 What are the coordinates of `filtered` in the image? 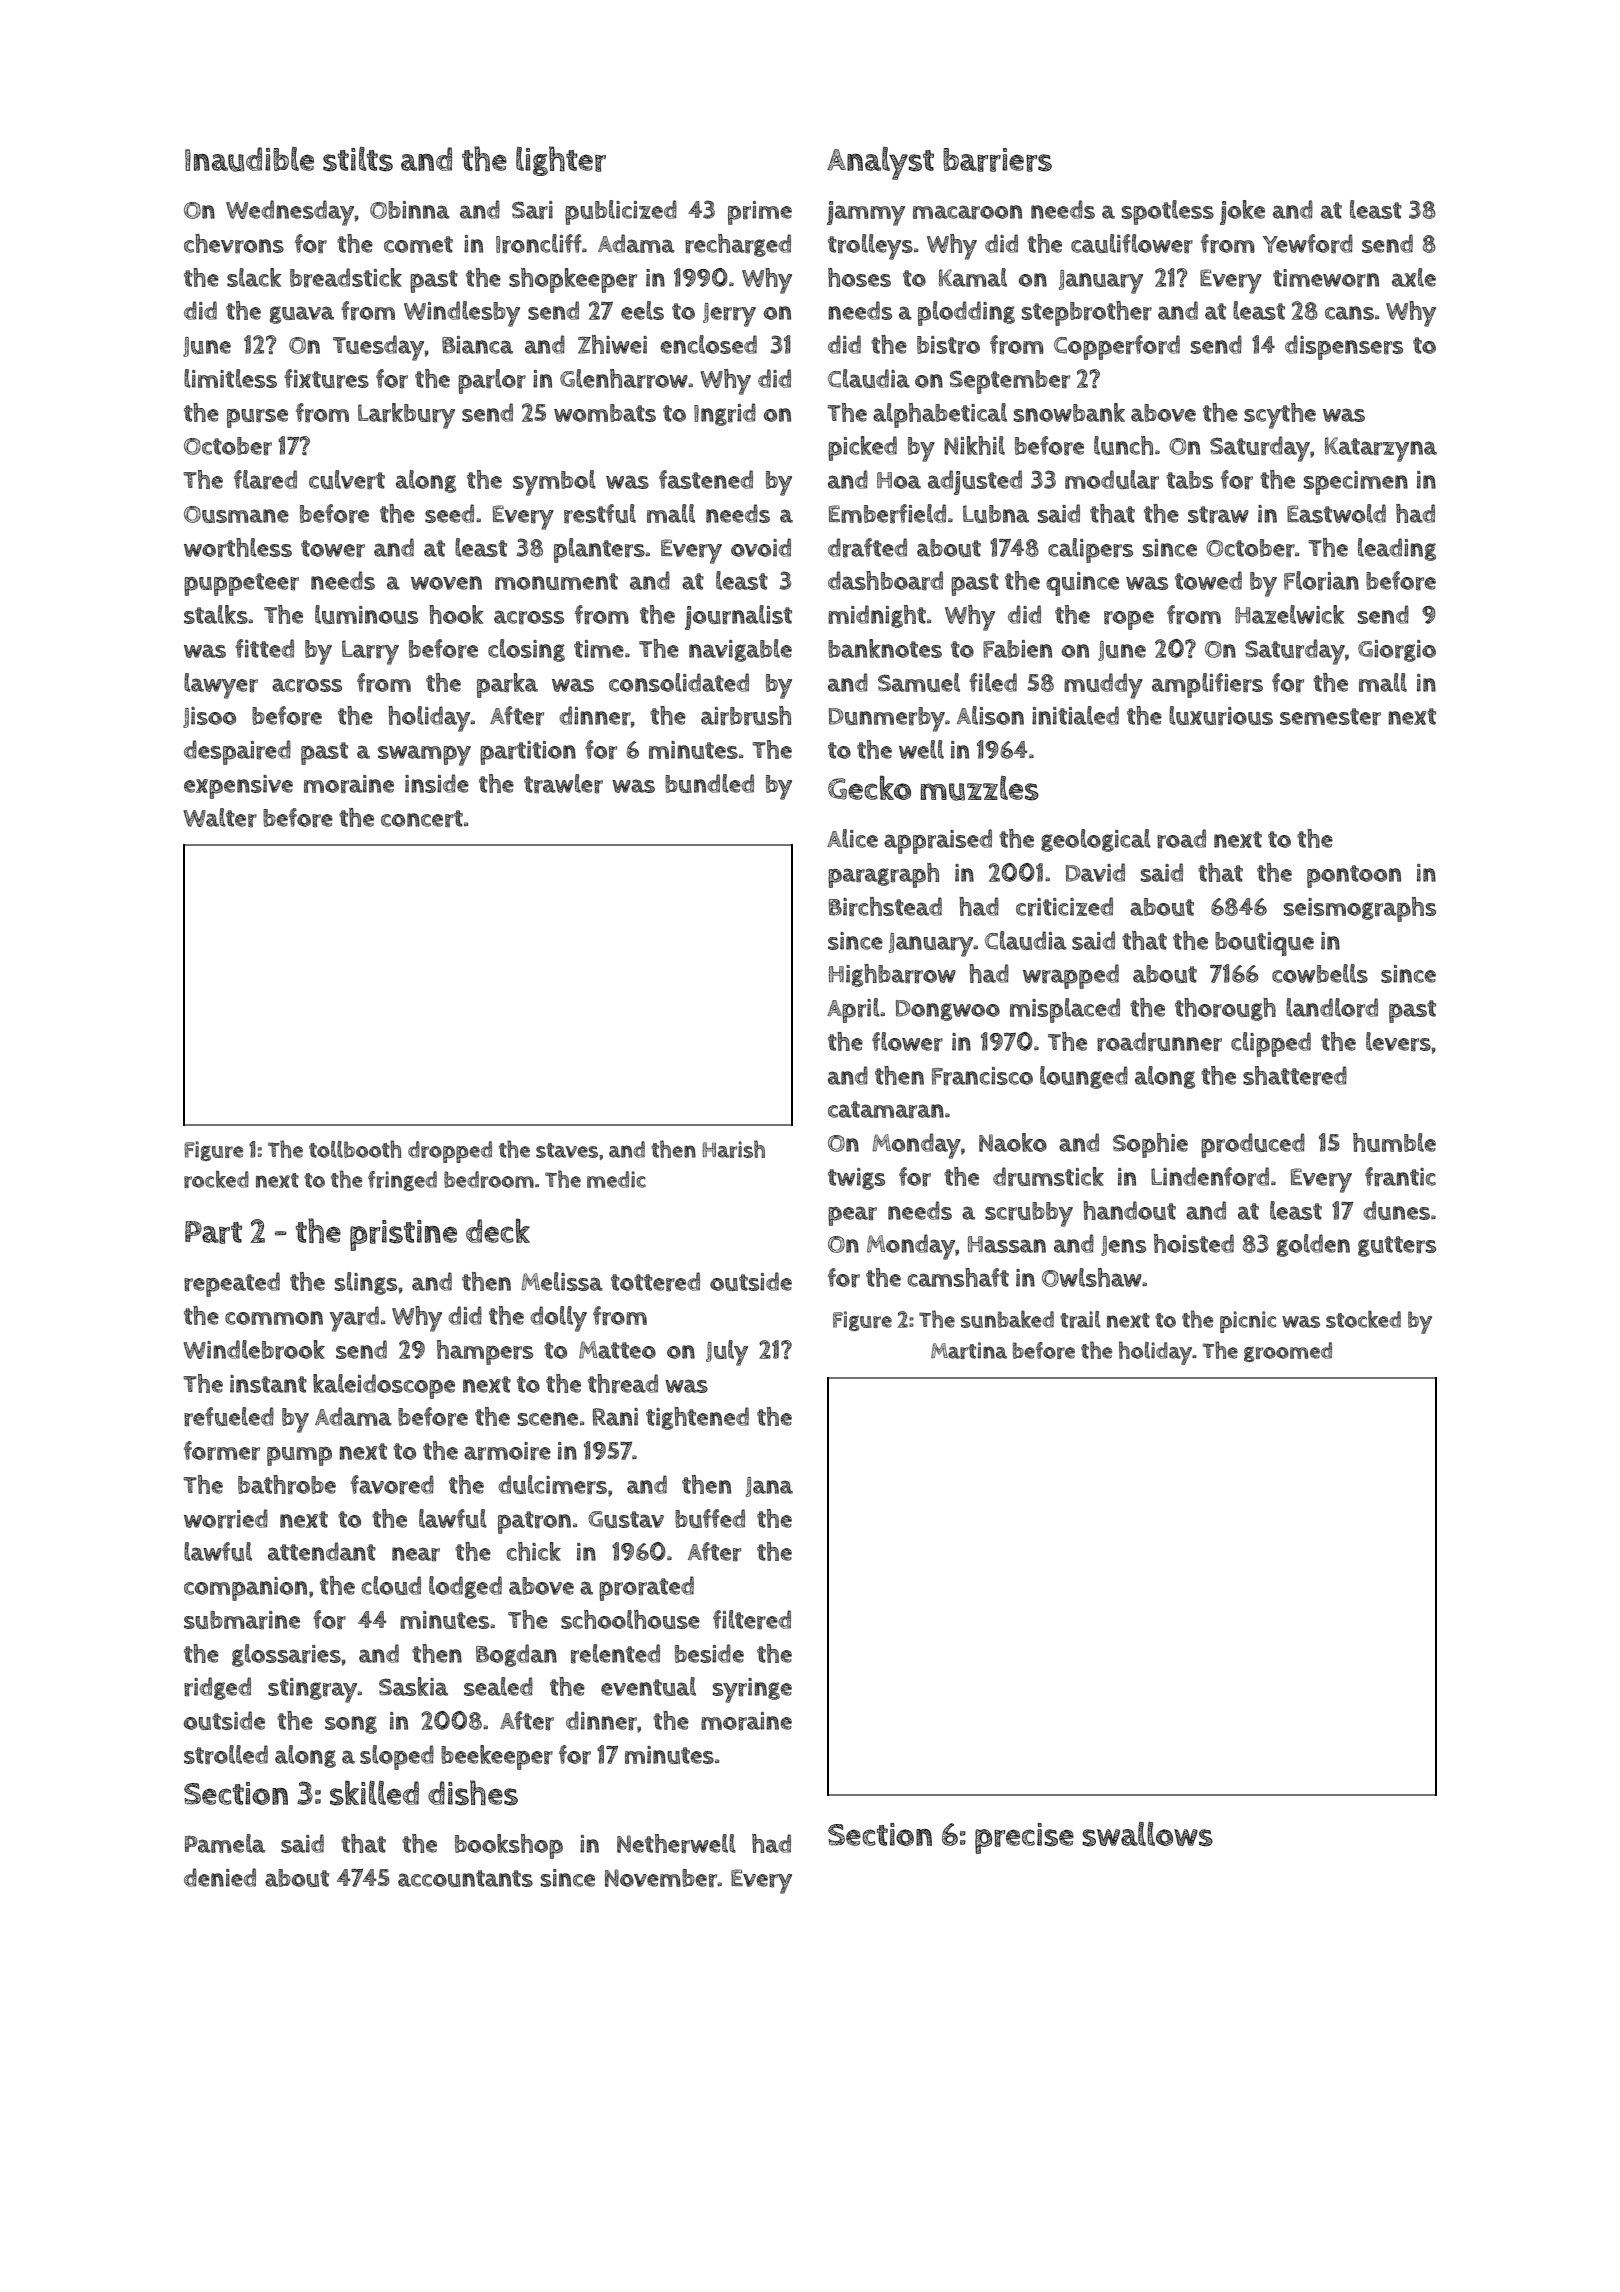 It's located at (752, 1620).
